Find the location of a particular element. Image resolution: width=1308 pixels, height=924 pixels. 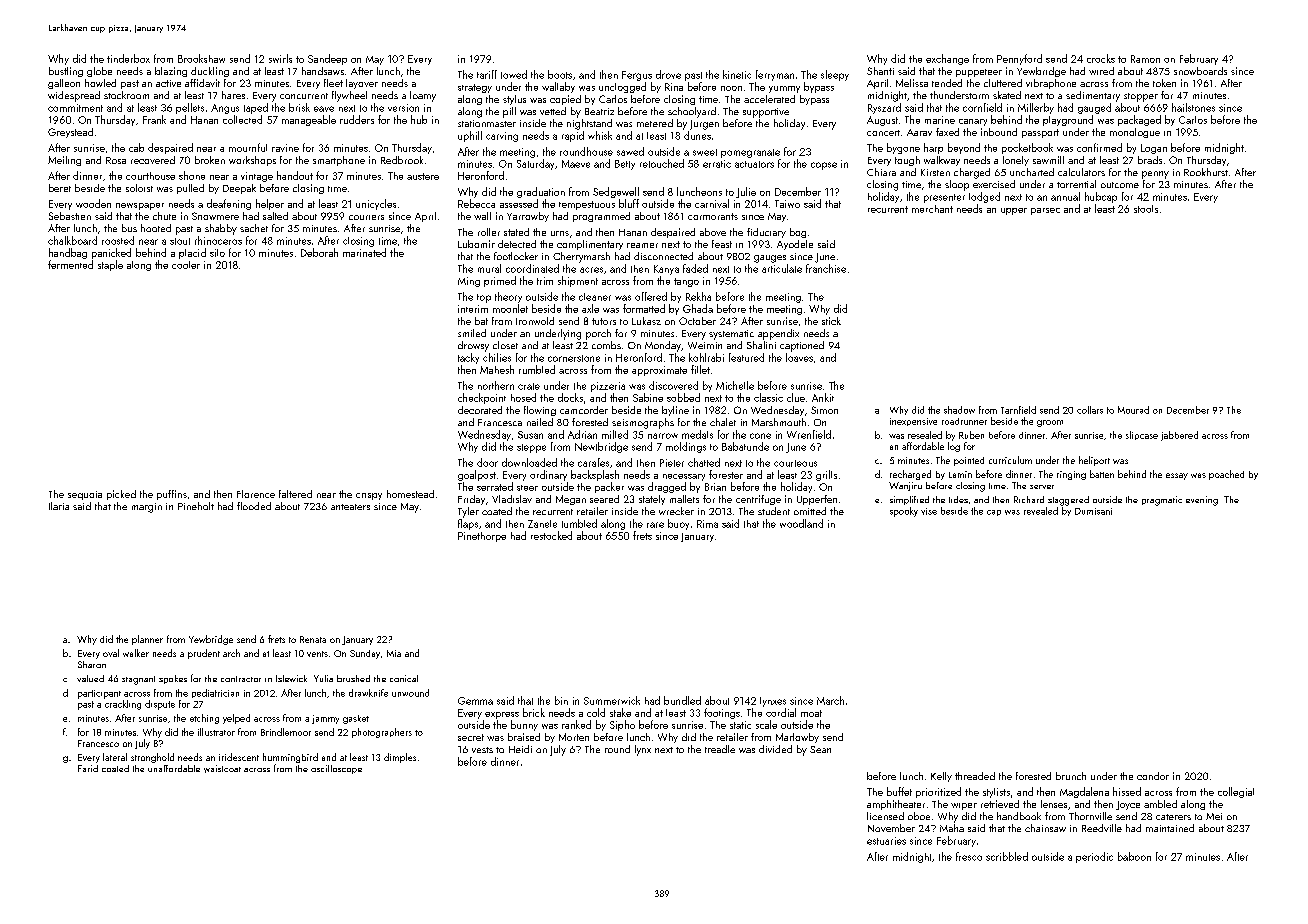

steppe is located at coordinates (531, 448).
